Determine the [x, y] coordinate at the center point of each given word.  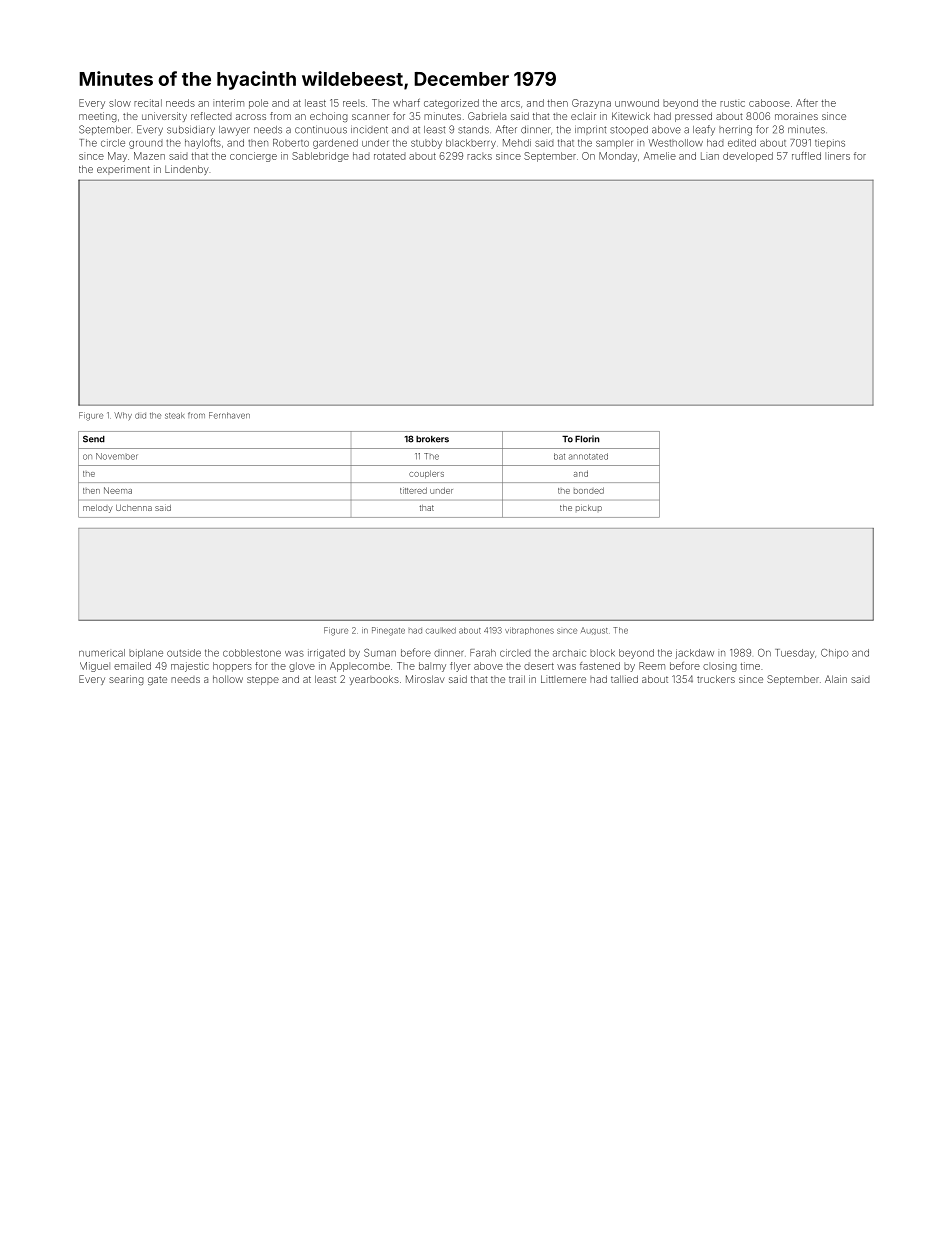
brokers [432, 439]
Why [123, 416]
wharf [406, 103]
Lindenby [187, 170]
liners [837, 156]
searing [126, 680]
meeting [98, 117]
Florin [587, 439]
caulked [441, 630]
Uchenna [134, 508]
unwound [637, 103]
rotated [390, 156]
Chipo [835, 654]
